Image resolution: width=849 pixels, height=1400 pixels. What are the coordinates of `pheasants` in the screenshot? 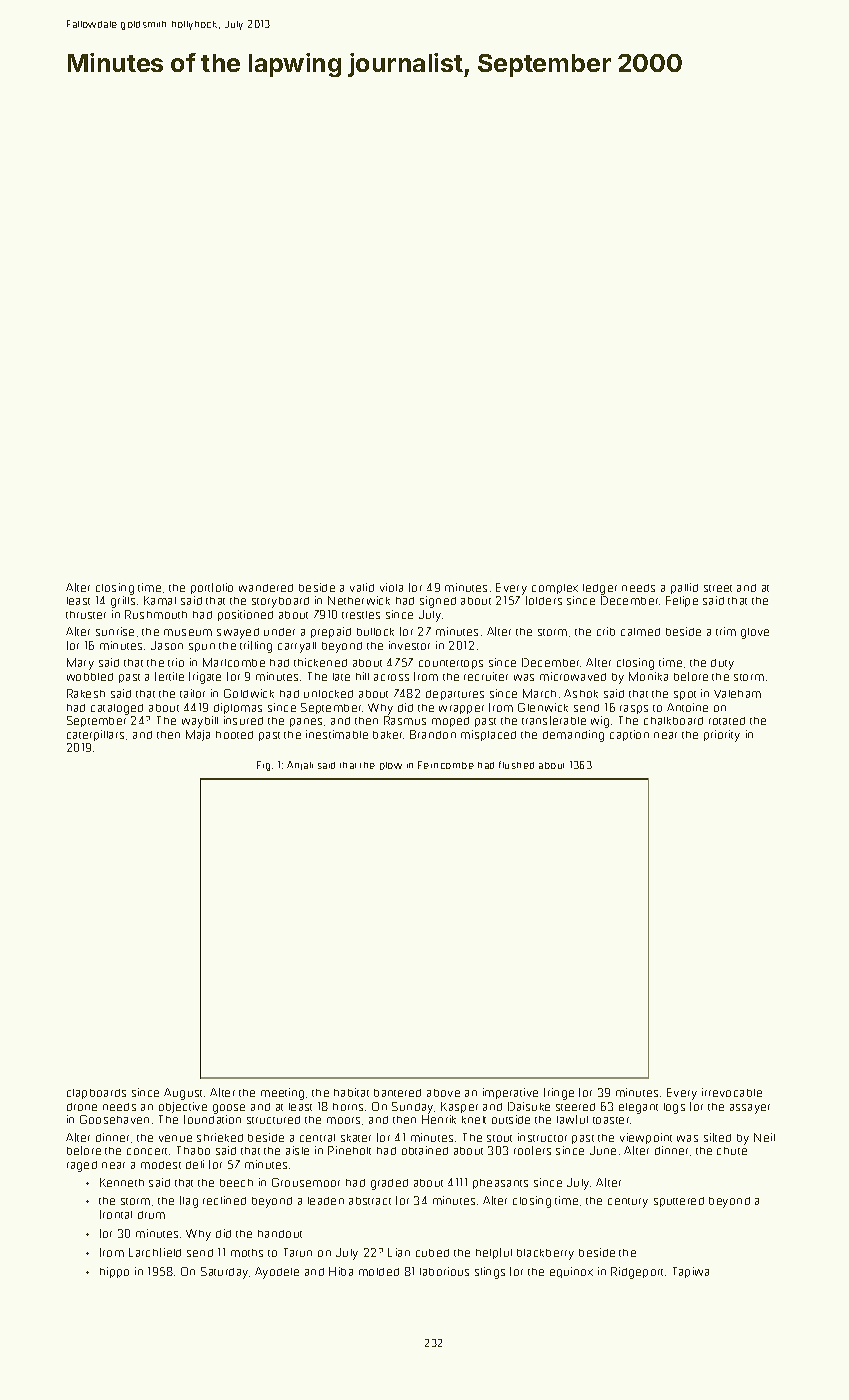 It's located at (500, 1184).
